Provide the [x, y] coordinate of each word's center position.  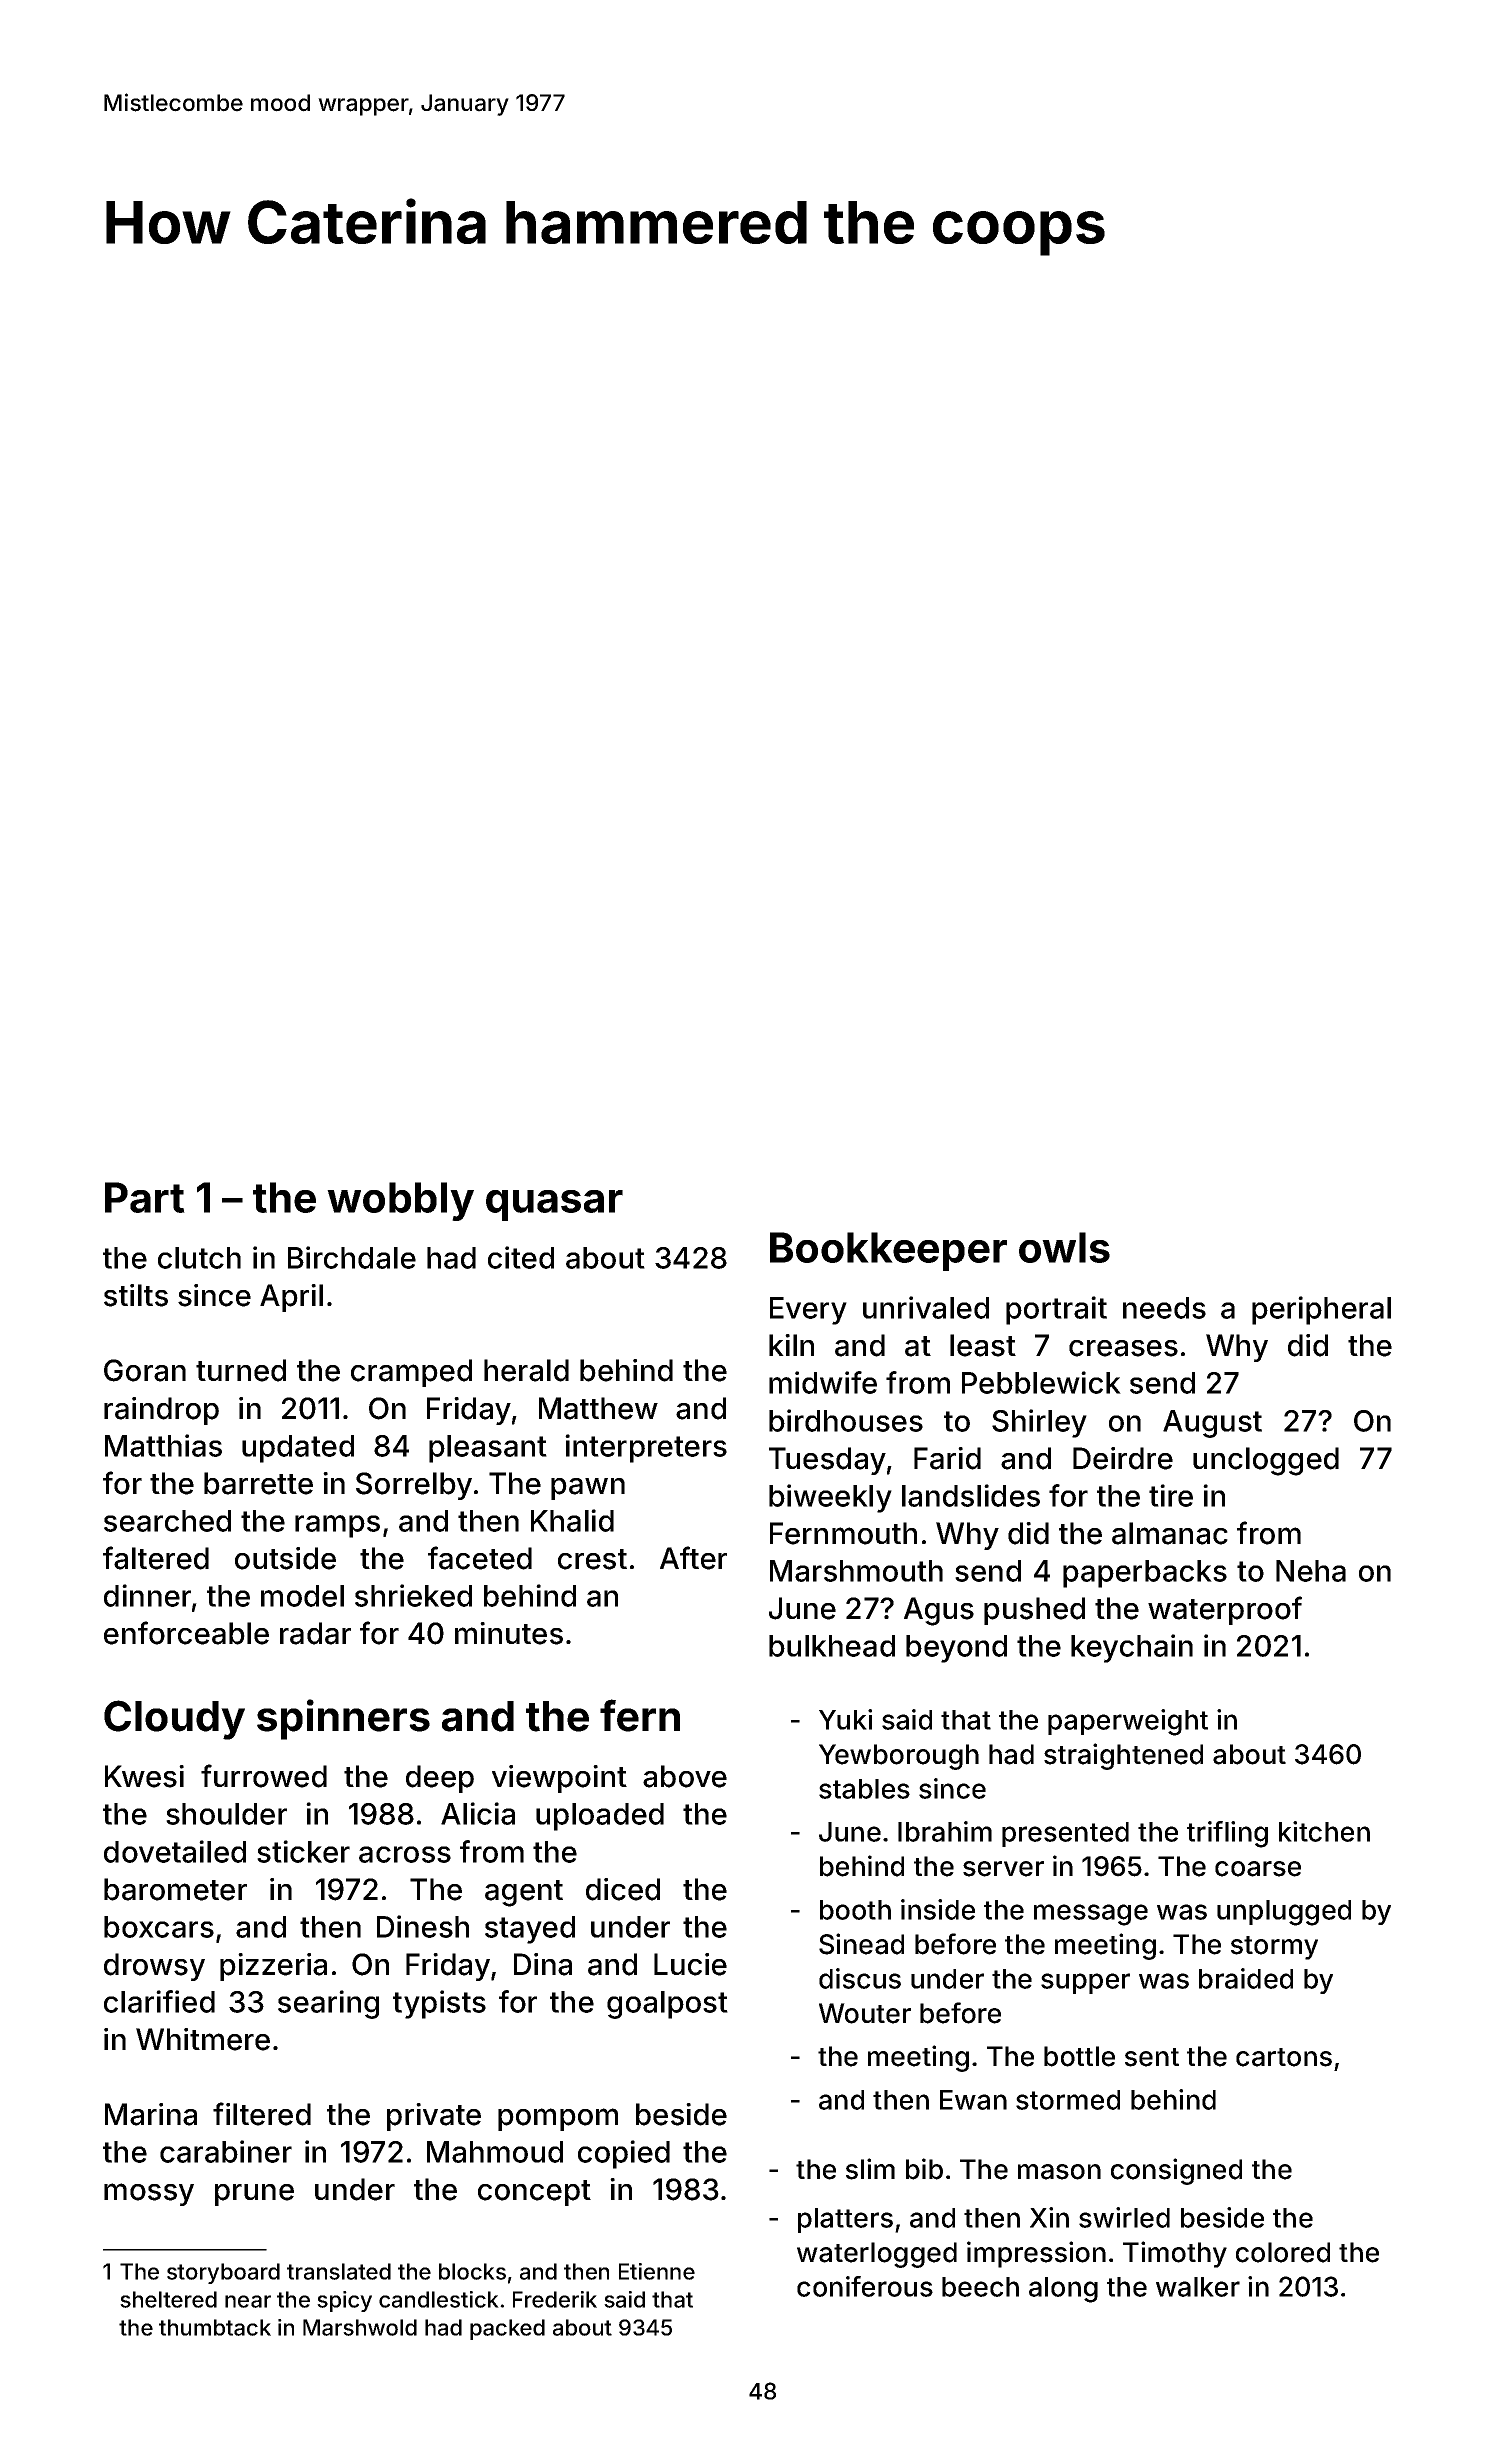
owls [1064, 1247]
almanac [1170, 1533]
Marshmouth [856, 1571]
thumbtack [215, 2327]
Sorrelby [414, 1486]
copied [624, 2154]
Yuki [845, 1719]
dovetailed [175, 1851]
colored [1283, 2252]
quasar [554, 1205]
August [1212, 1424]
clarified [159, 2001]
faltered [156, 1558]
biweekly [830, 1498]
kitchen [1324, 1831]
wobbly [400, 1201]
